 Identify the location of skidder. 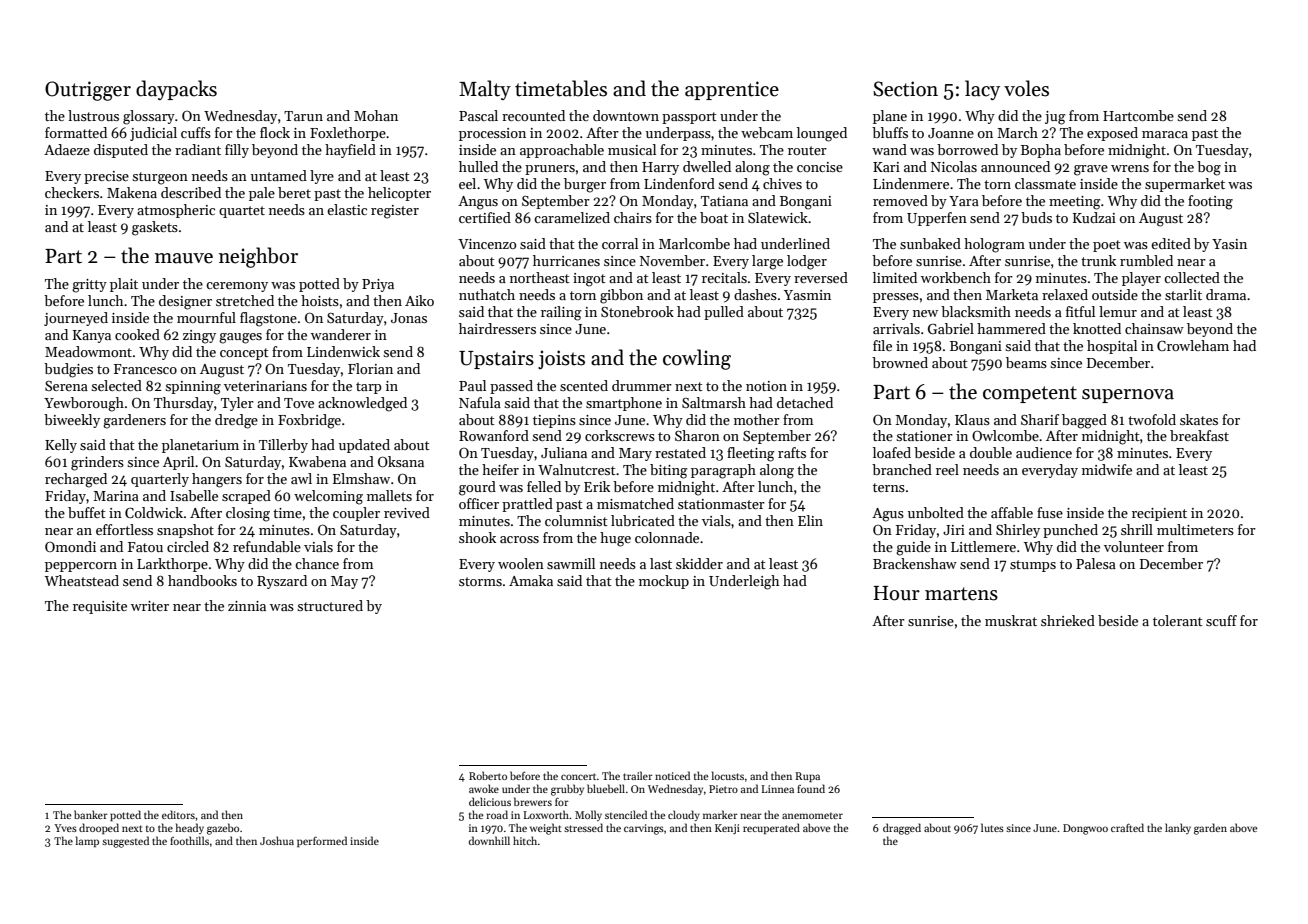
(699, 563).
